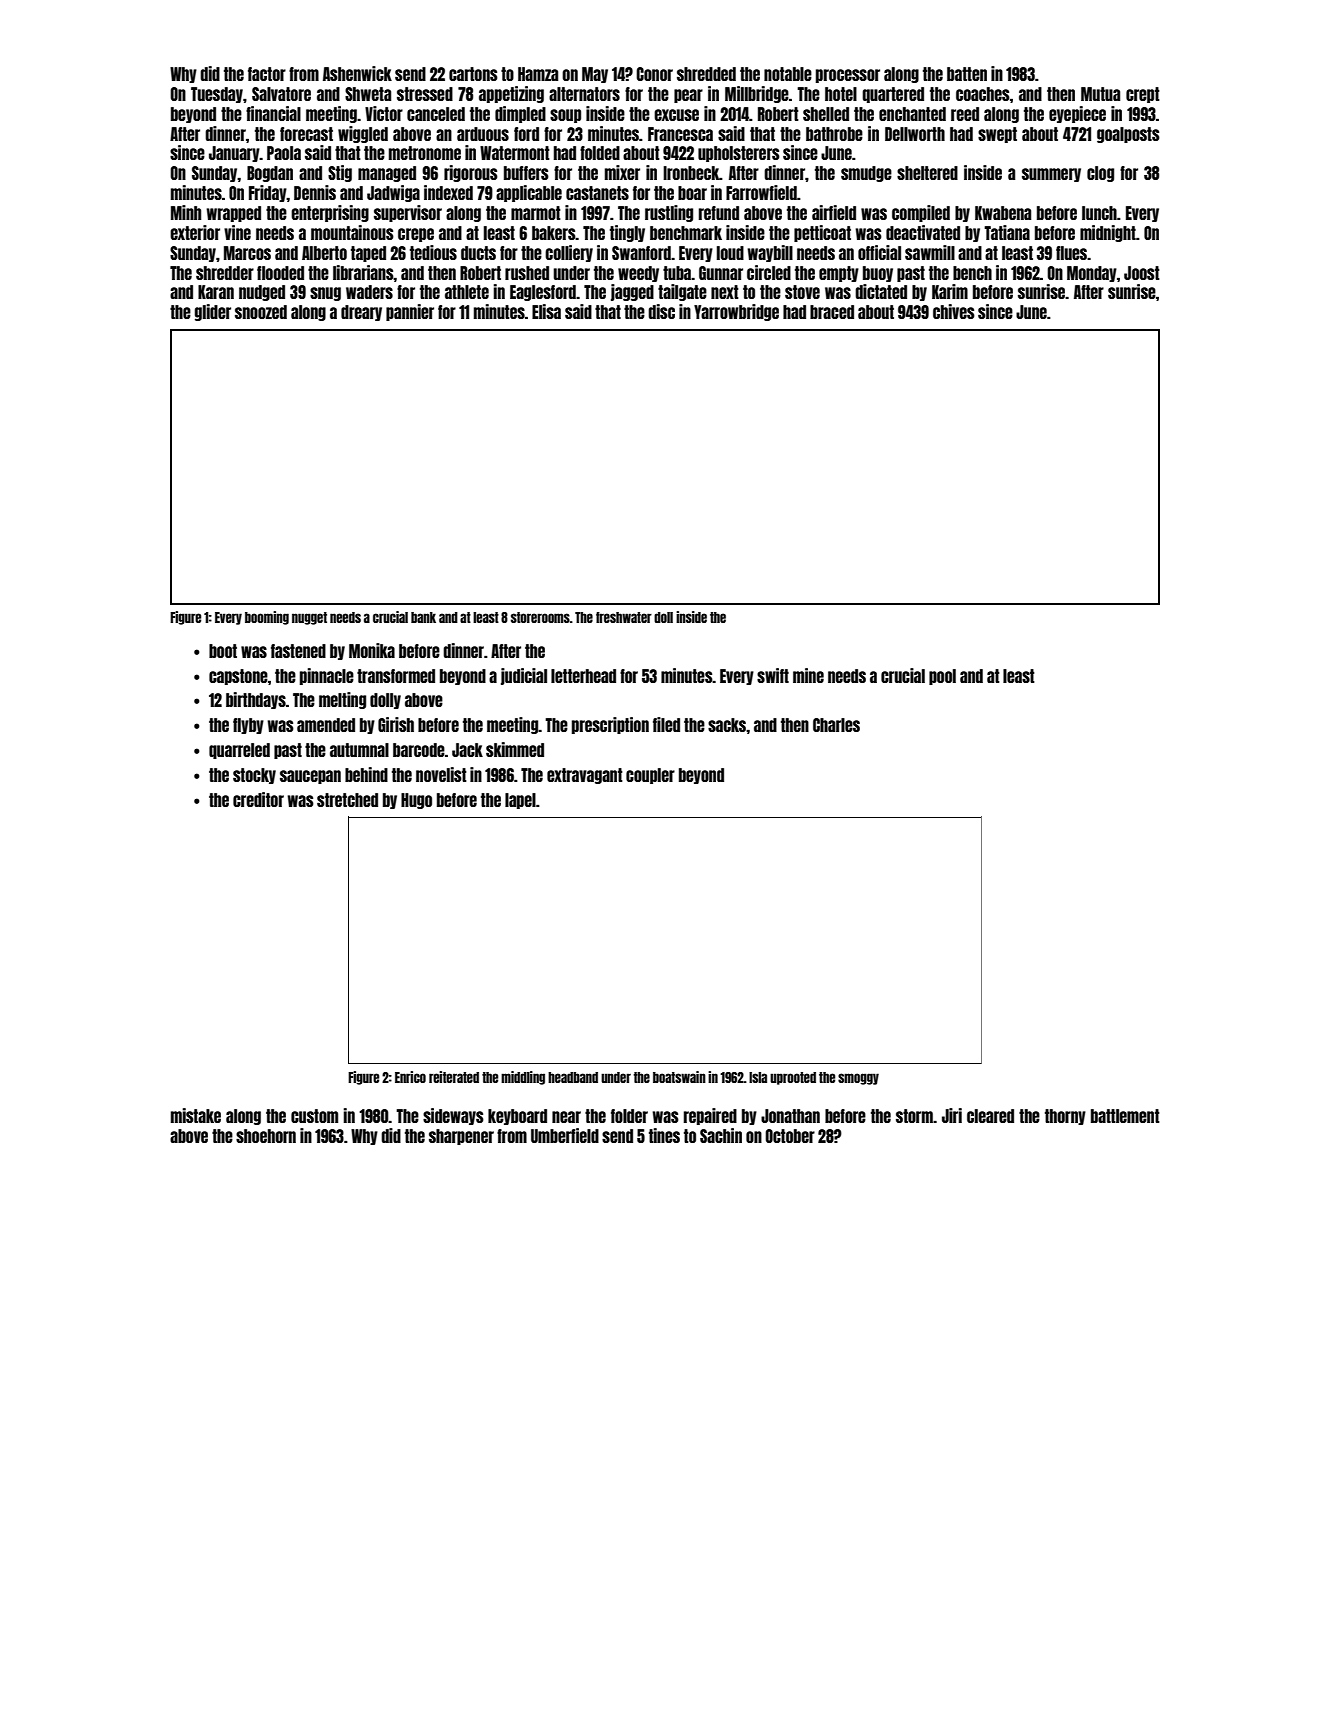 The width and height of the image is (1330, 1721). Describe the element at coordinates (758, 1077) in the image. I see `Isla` at that location.
